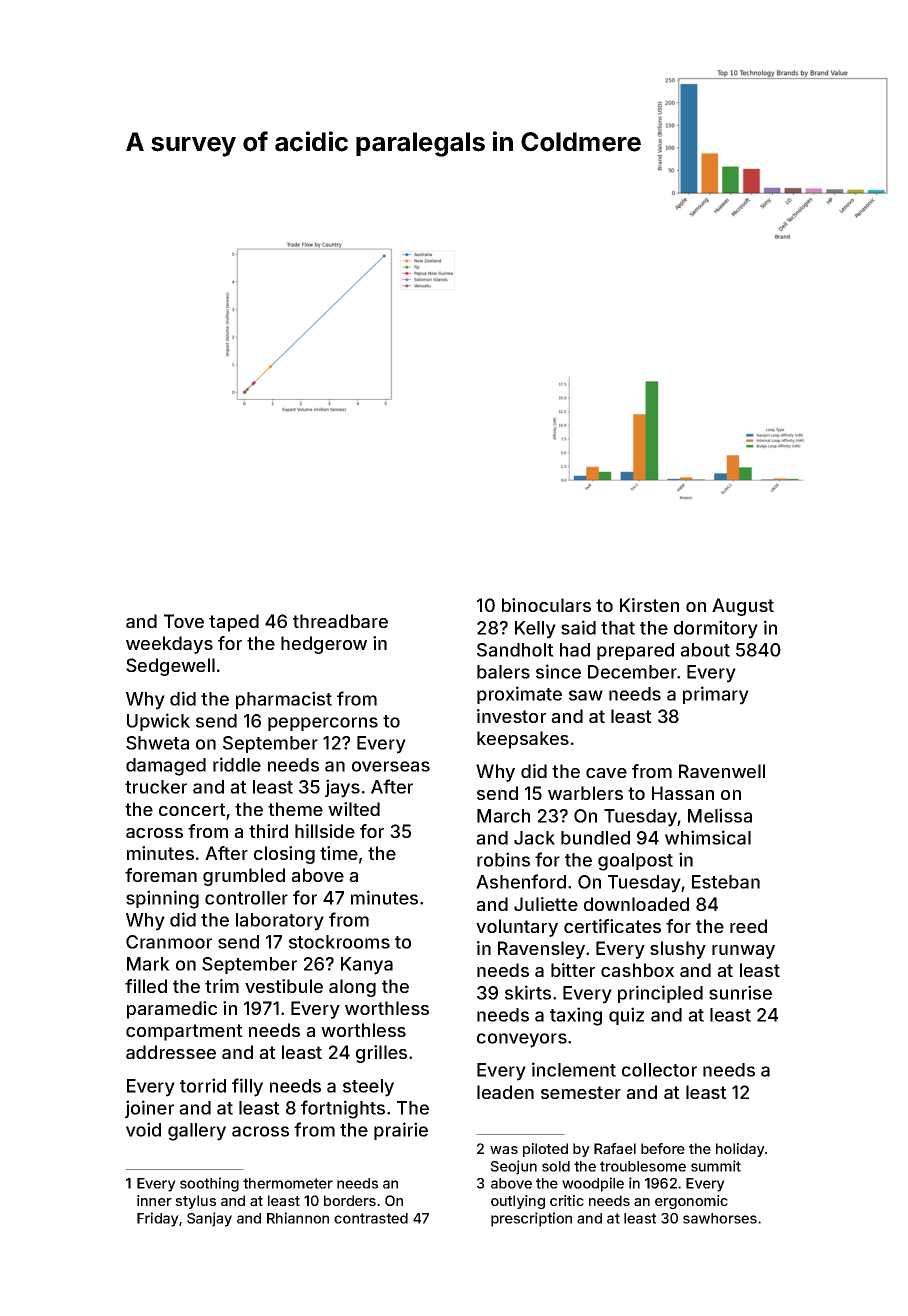 Image resolution: width=908 pixels, height=1316 pixels. Describe the element at coordinates (663, 1148) in the page. I see `before` at that location.
